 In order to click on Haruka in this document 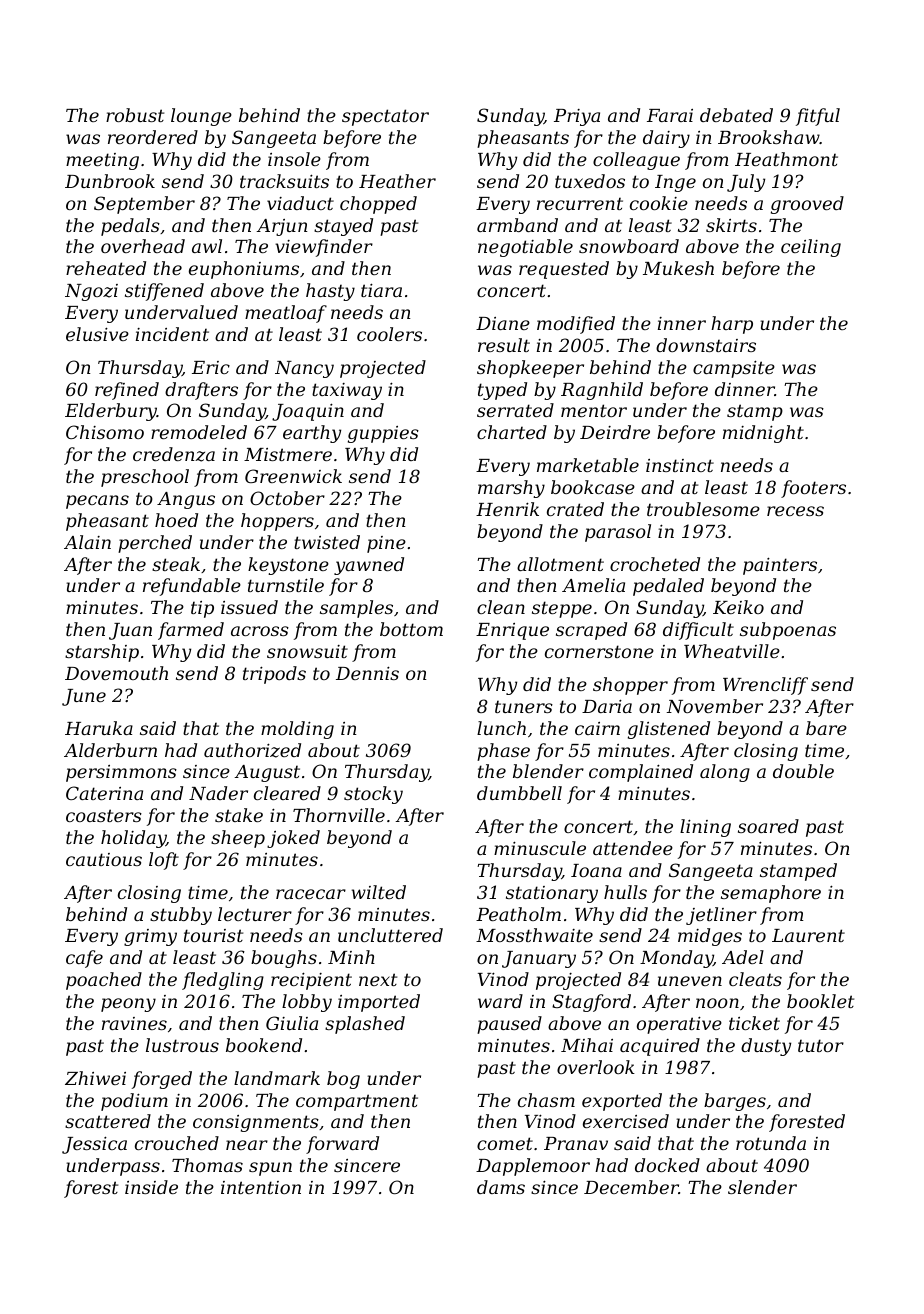, I will do `click(99, 728)`.
